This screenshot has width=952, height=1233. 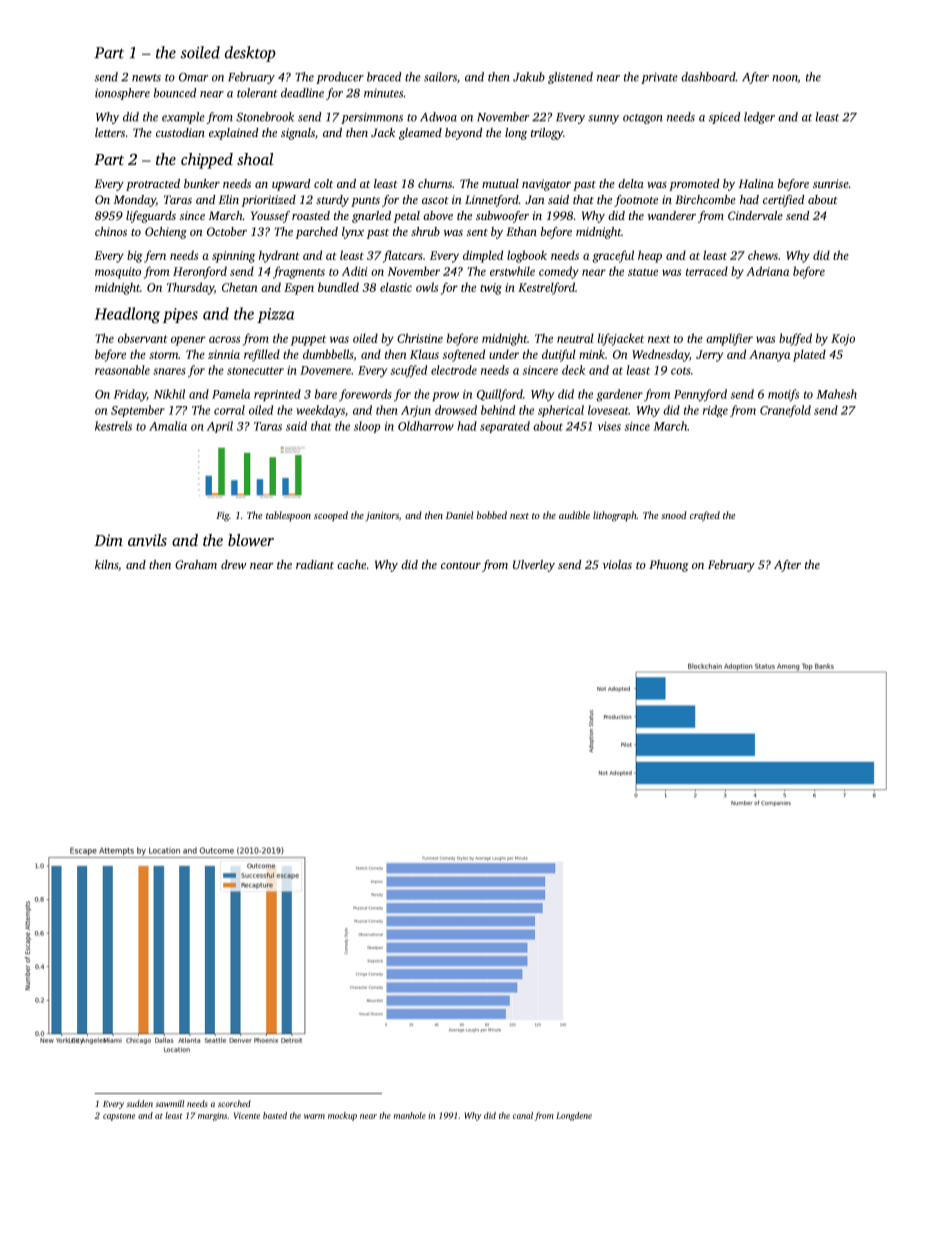 I want to click on violas, so click(x=617, y=564).
